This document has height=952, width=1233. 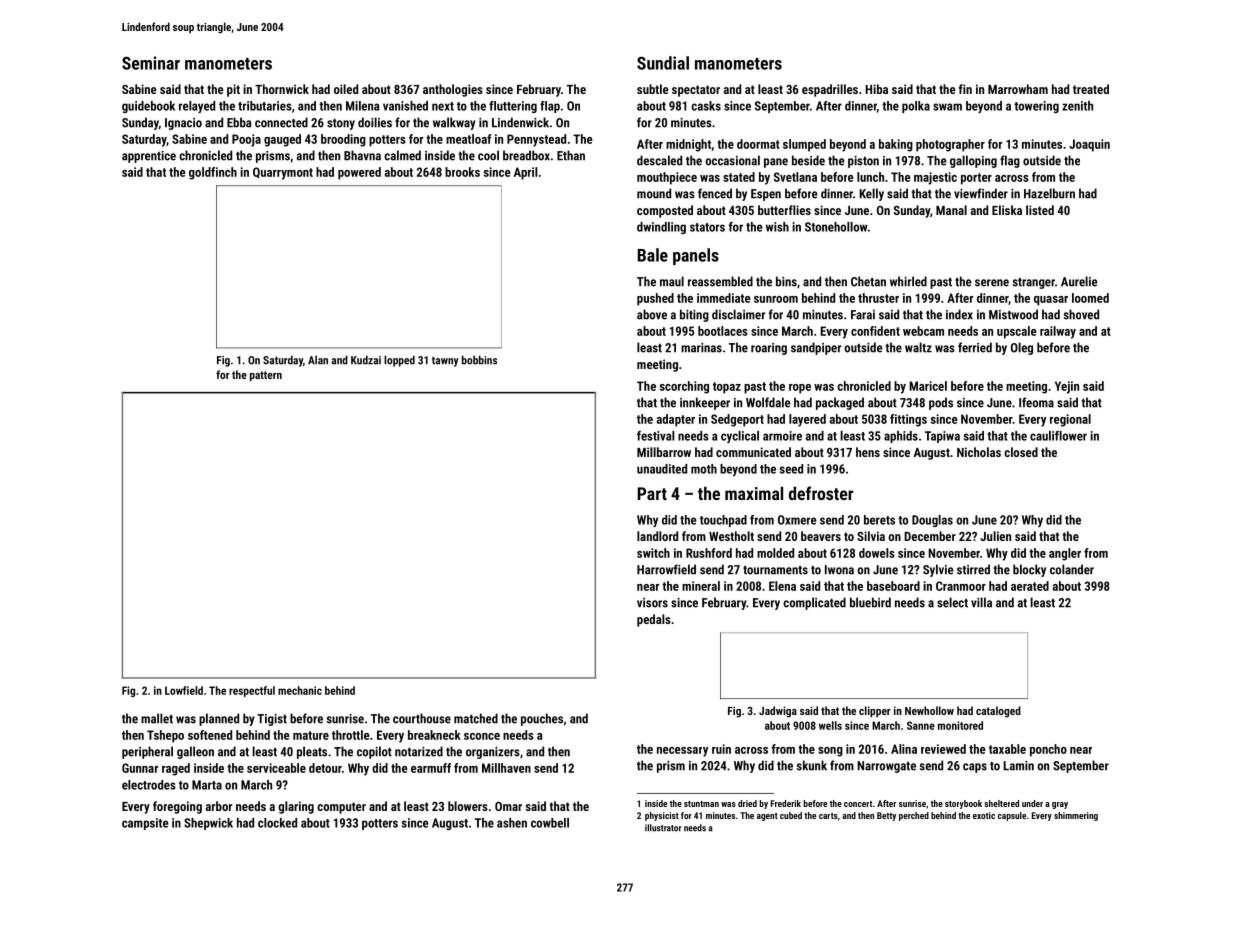 What do you see at coordinates (663, 828) in the document?
I see `illustrator` at bounding box center [663, 828].
